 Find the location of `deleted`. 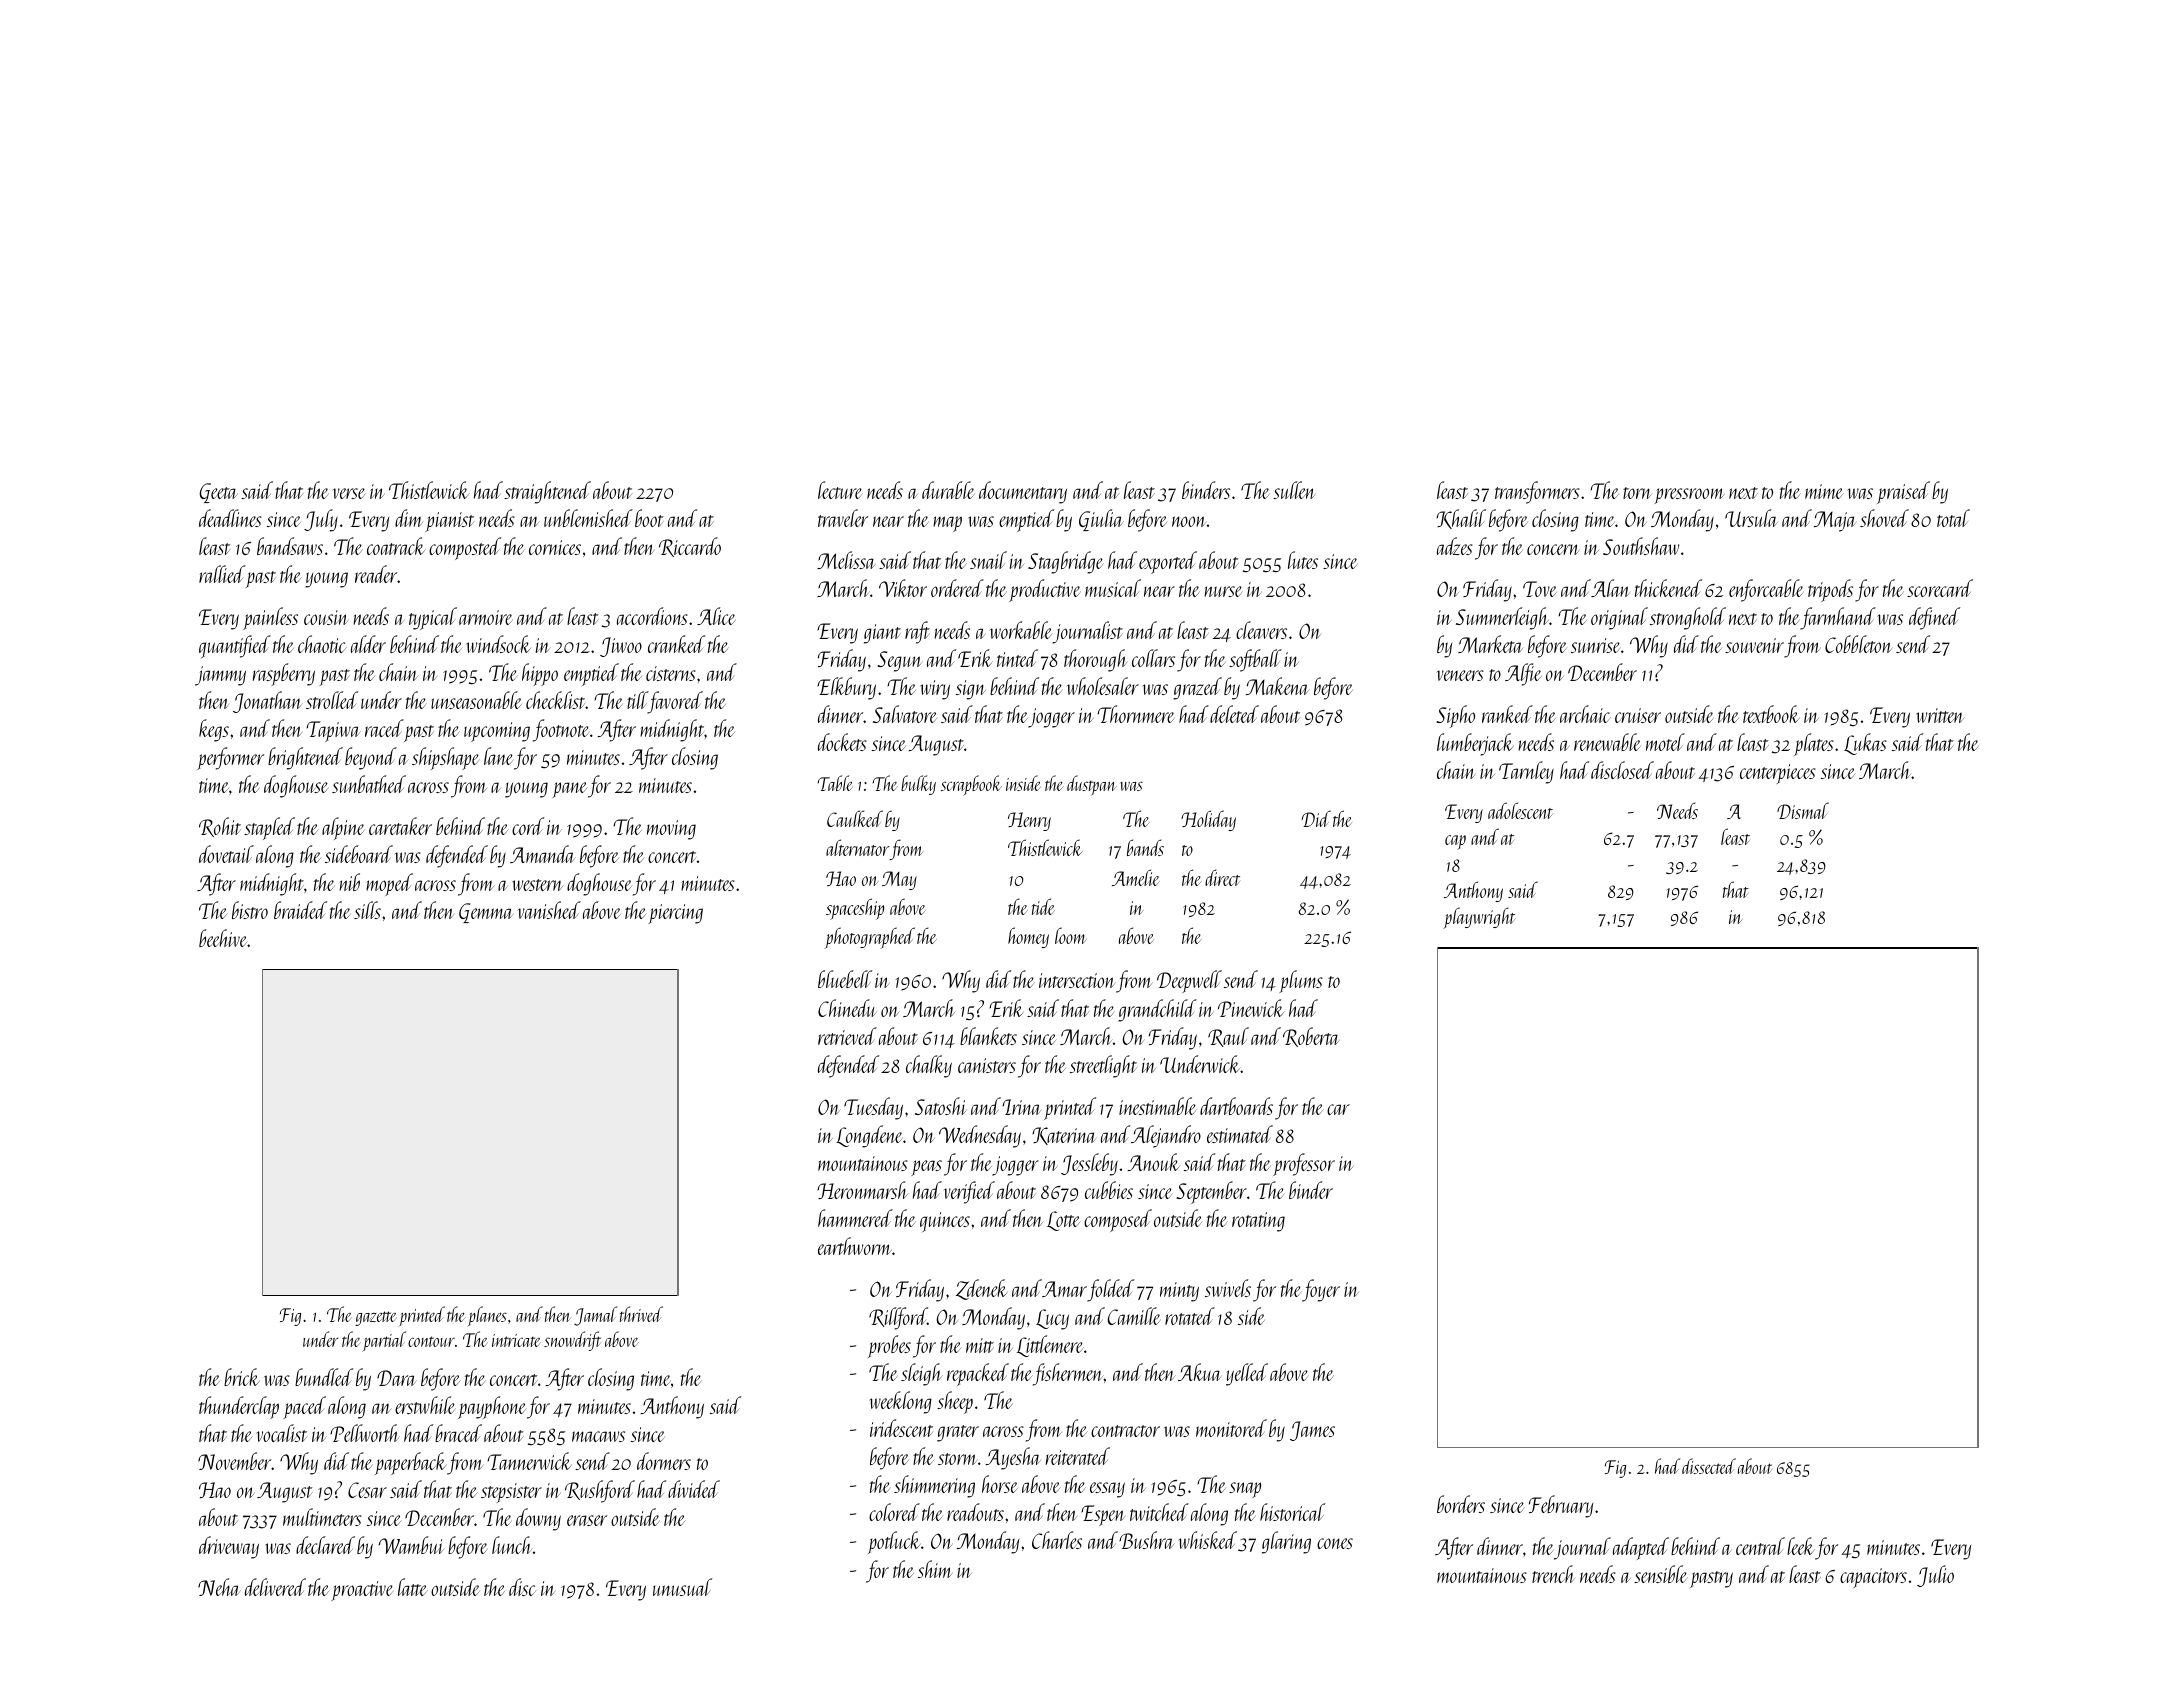

deleted is located at coordinates (1234, 714).
